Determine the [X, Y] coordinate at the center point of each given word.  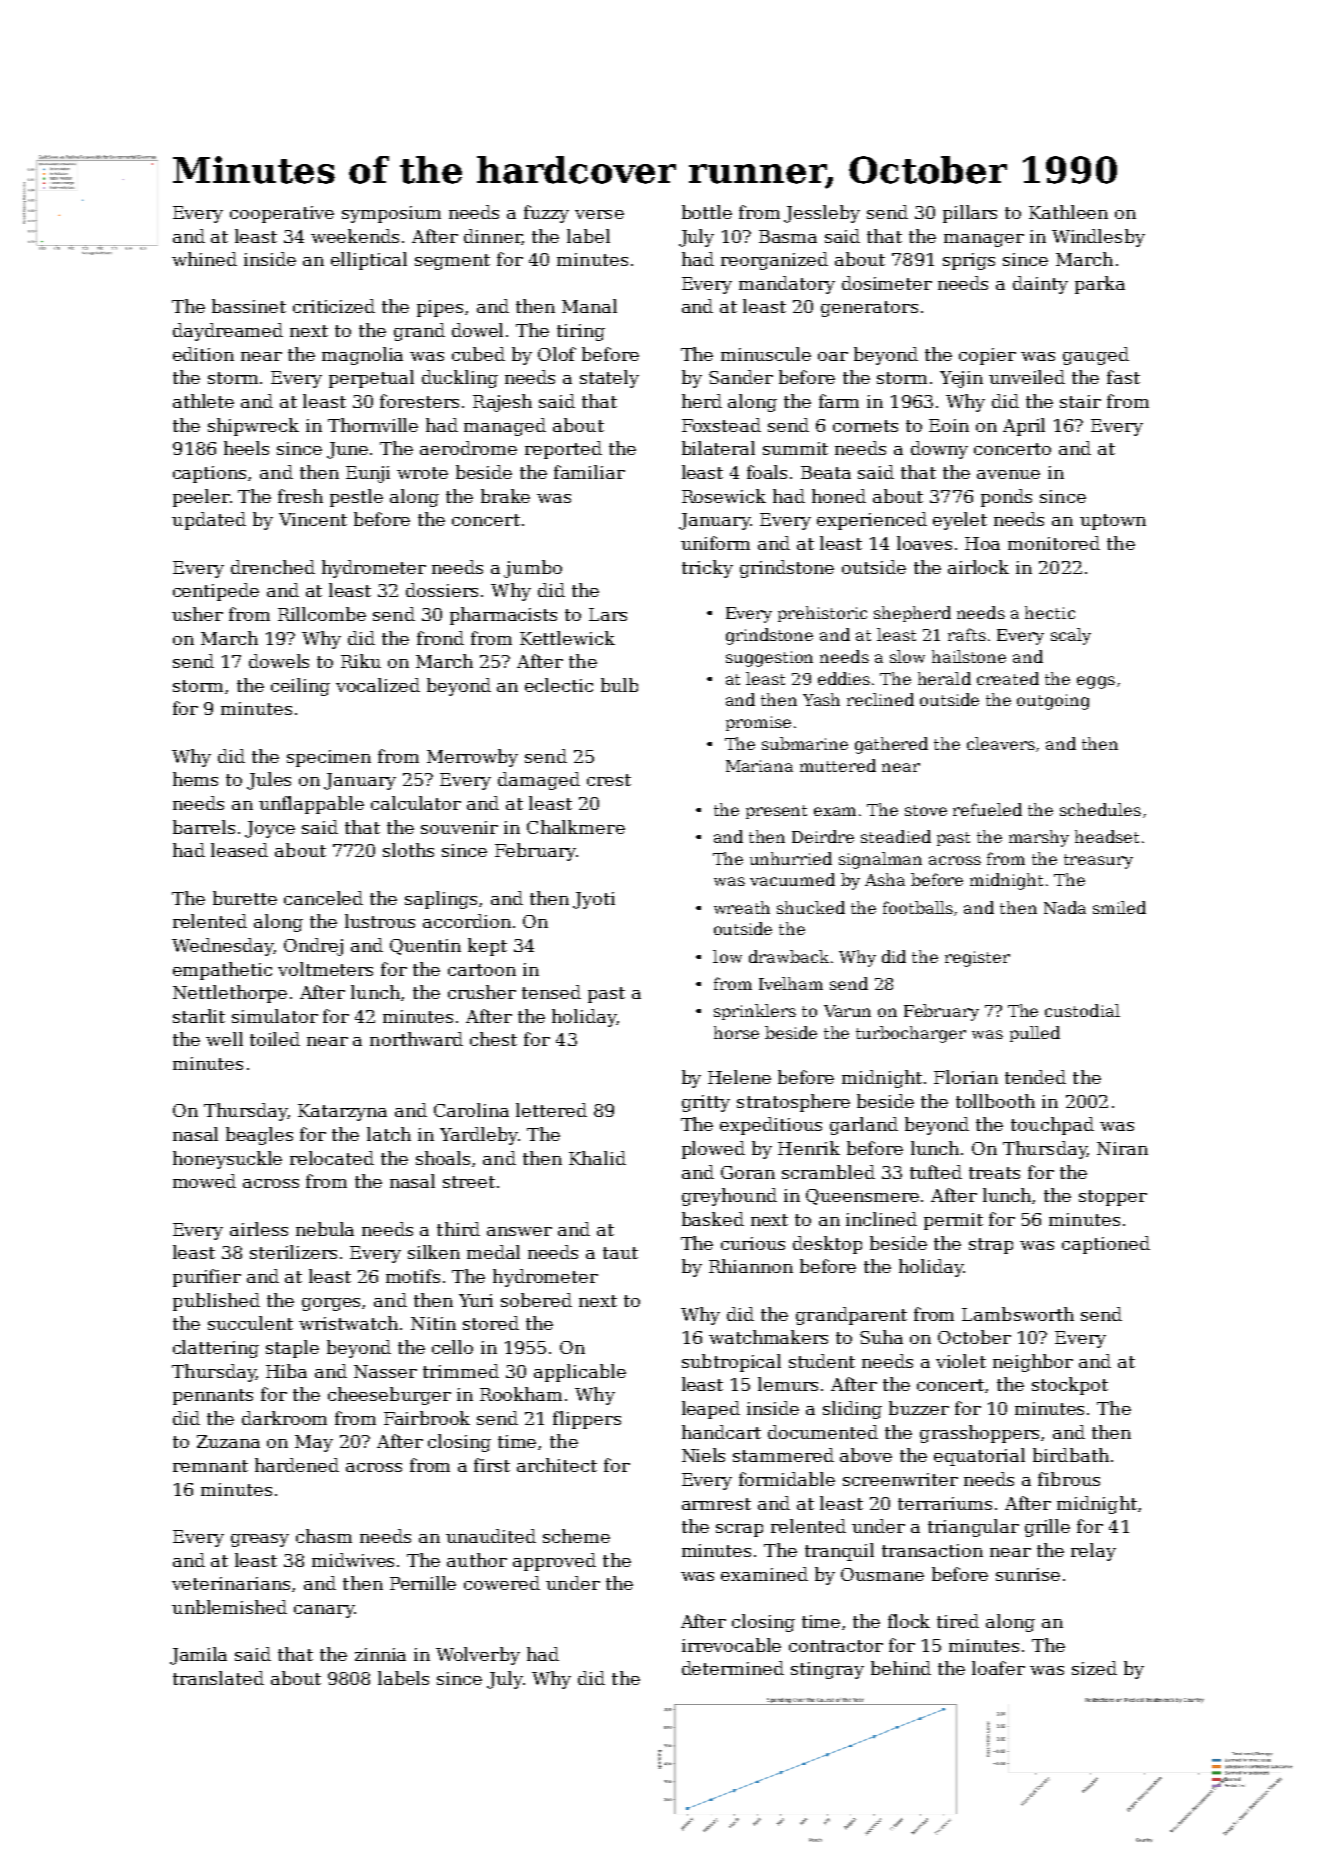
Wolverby [478, 1656]
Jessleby [822, 214]
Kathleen [1068, 212]
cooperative [282, 214]
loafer [998, 1668]
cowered [502, 1583]
